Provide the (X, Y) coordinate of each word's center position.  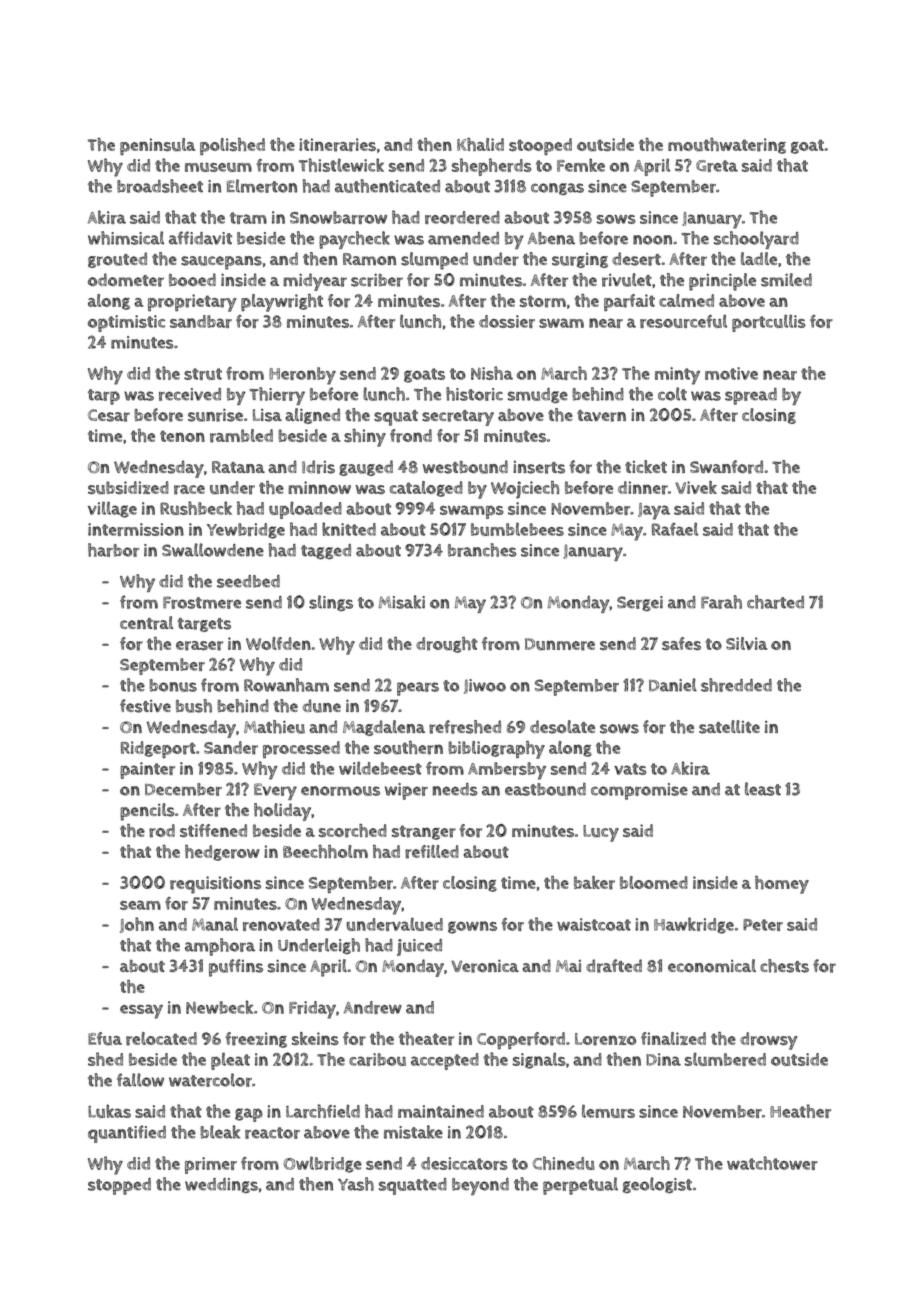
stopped (119, 1186)
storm (543, 301)
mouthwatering (727, 146)
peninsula (157, 146)
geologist (657, 1185)
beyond (480, 1186)
